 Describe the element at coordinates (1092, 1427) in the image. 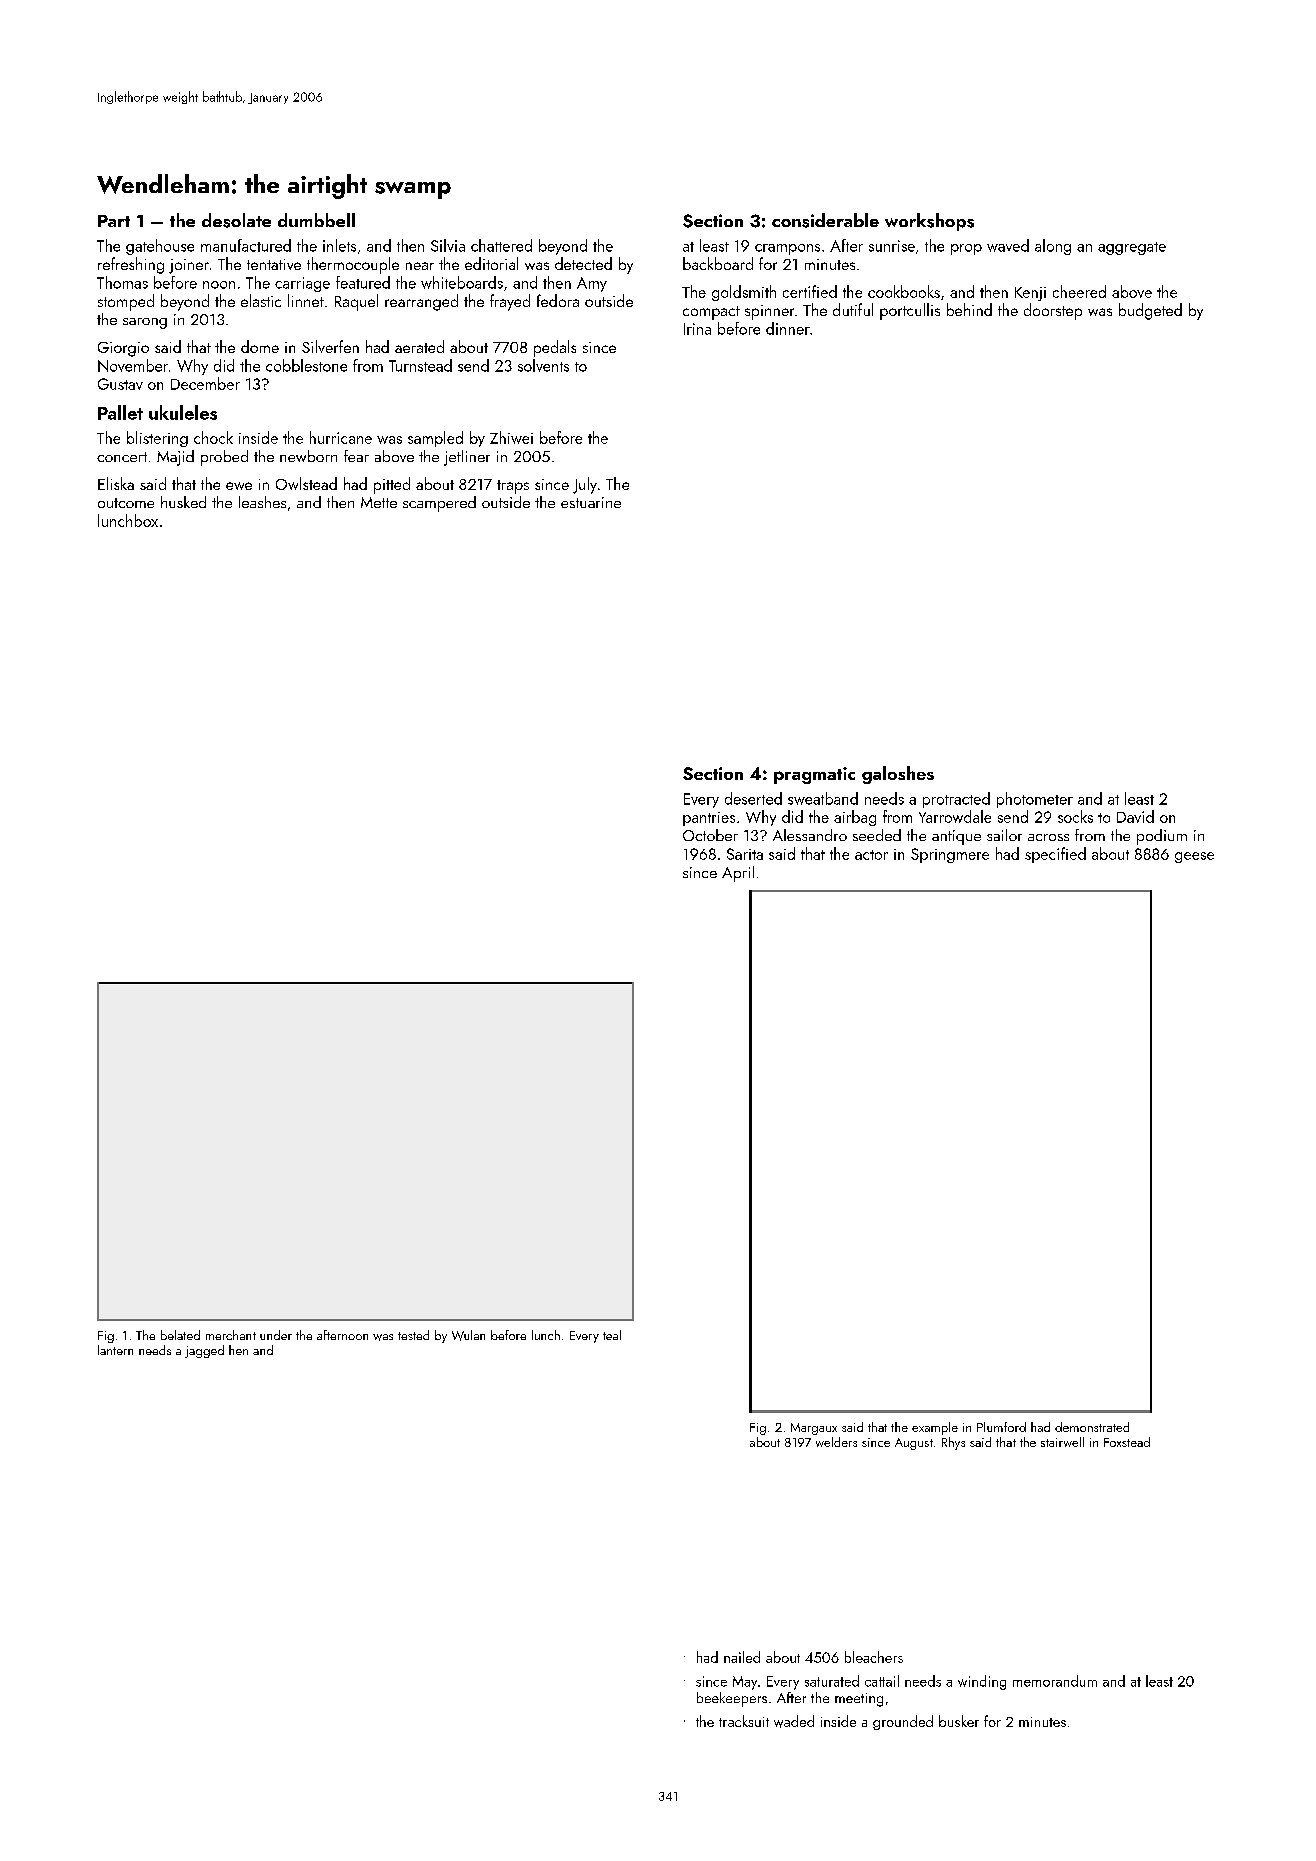

I see `demonstrated` at that location.
